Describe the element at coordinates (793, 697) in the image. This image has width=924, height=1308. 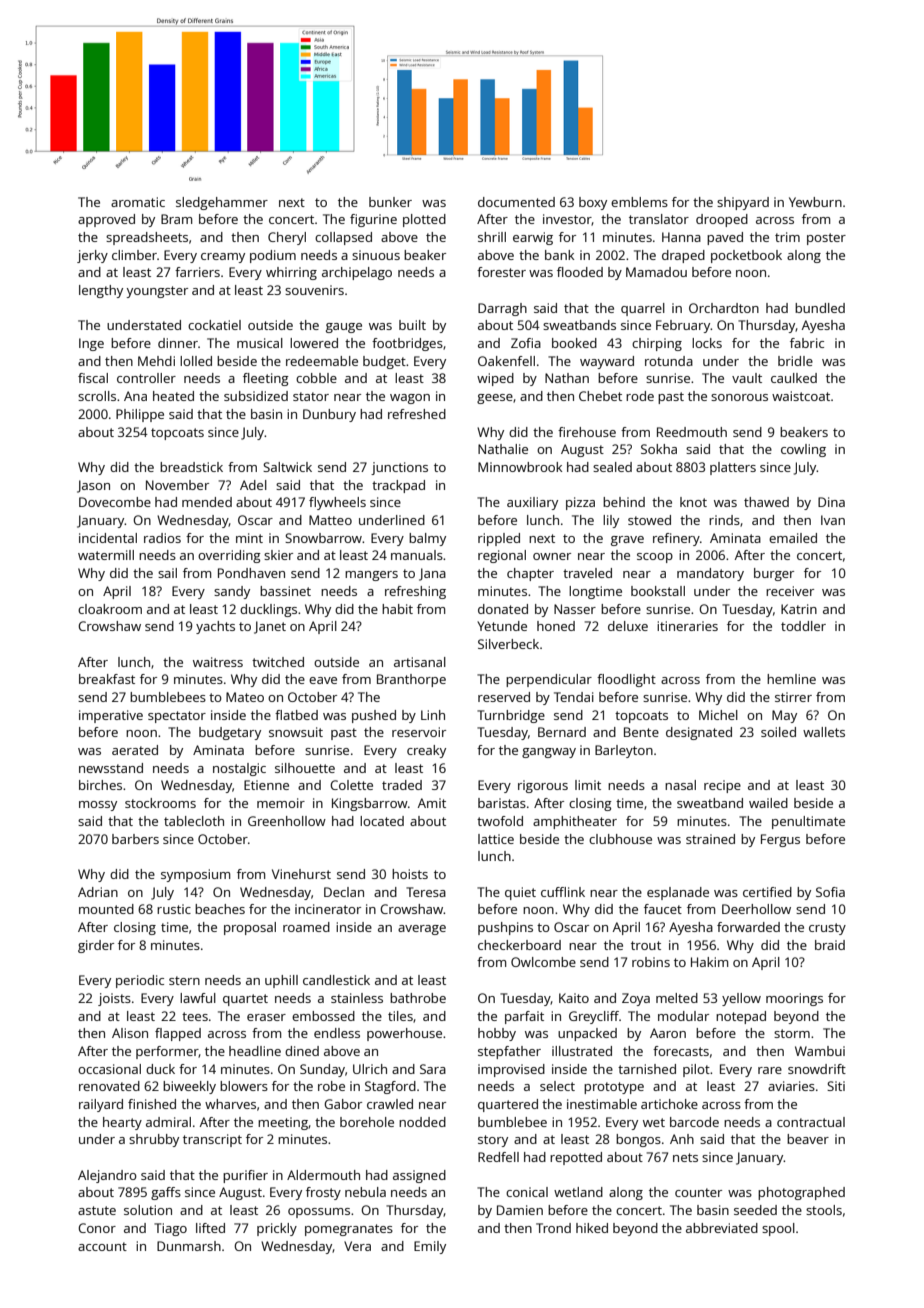
I see `stirrer` at that location.
